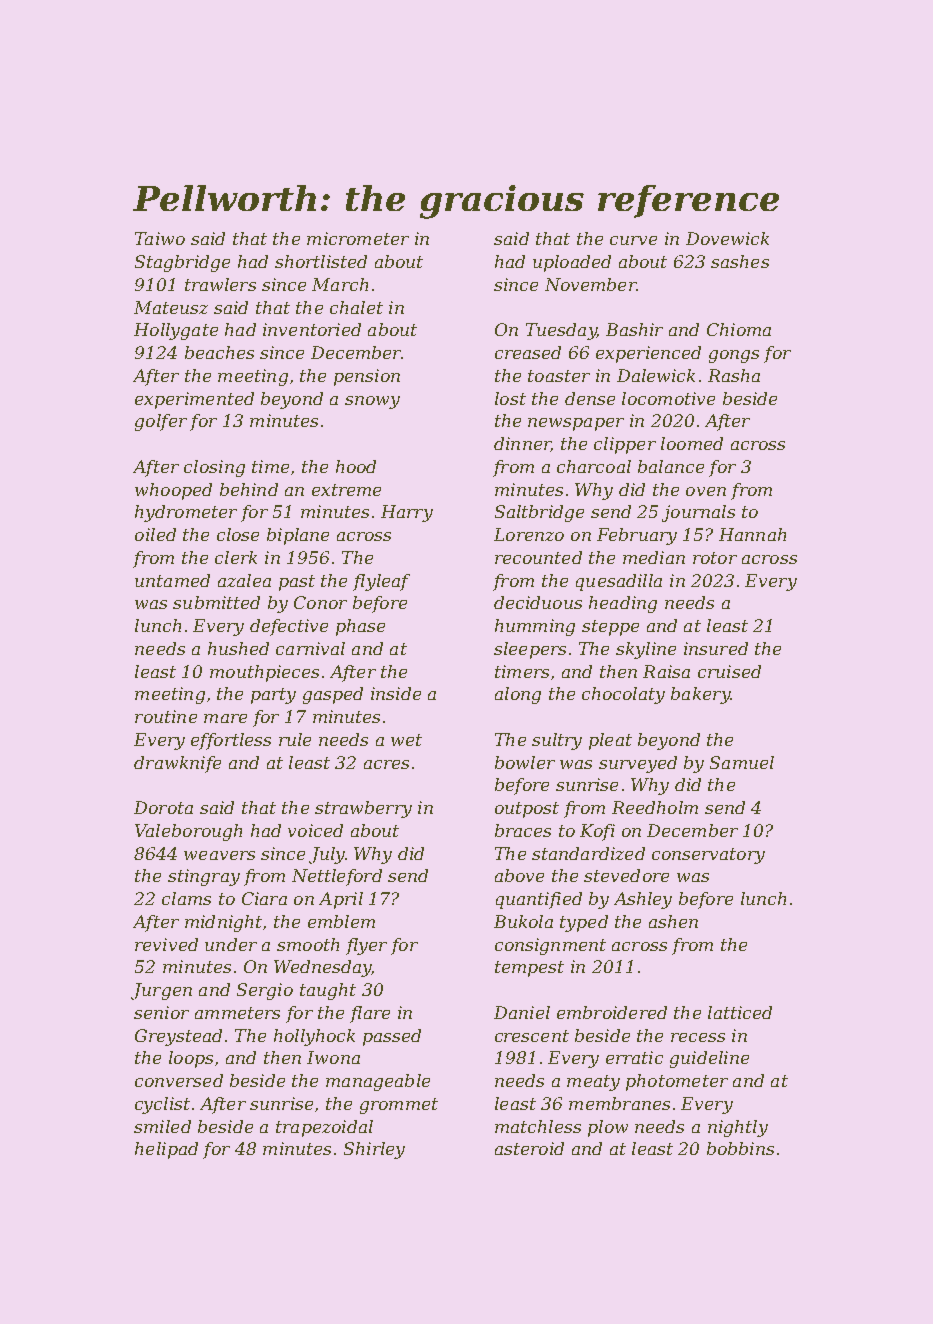  I want to click on above, so click(519, 875).
